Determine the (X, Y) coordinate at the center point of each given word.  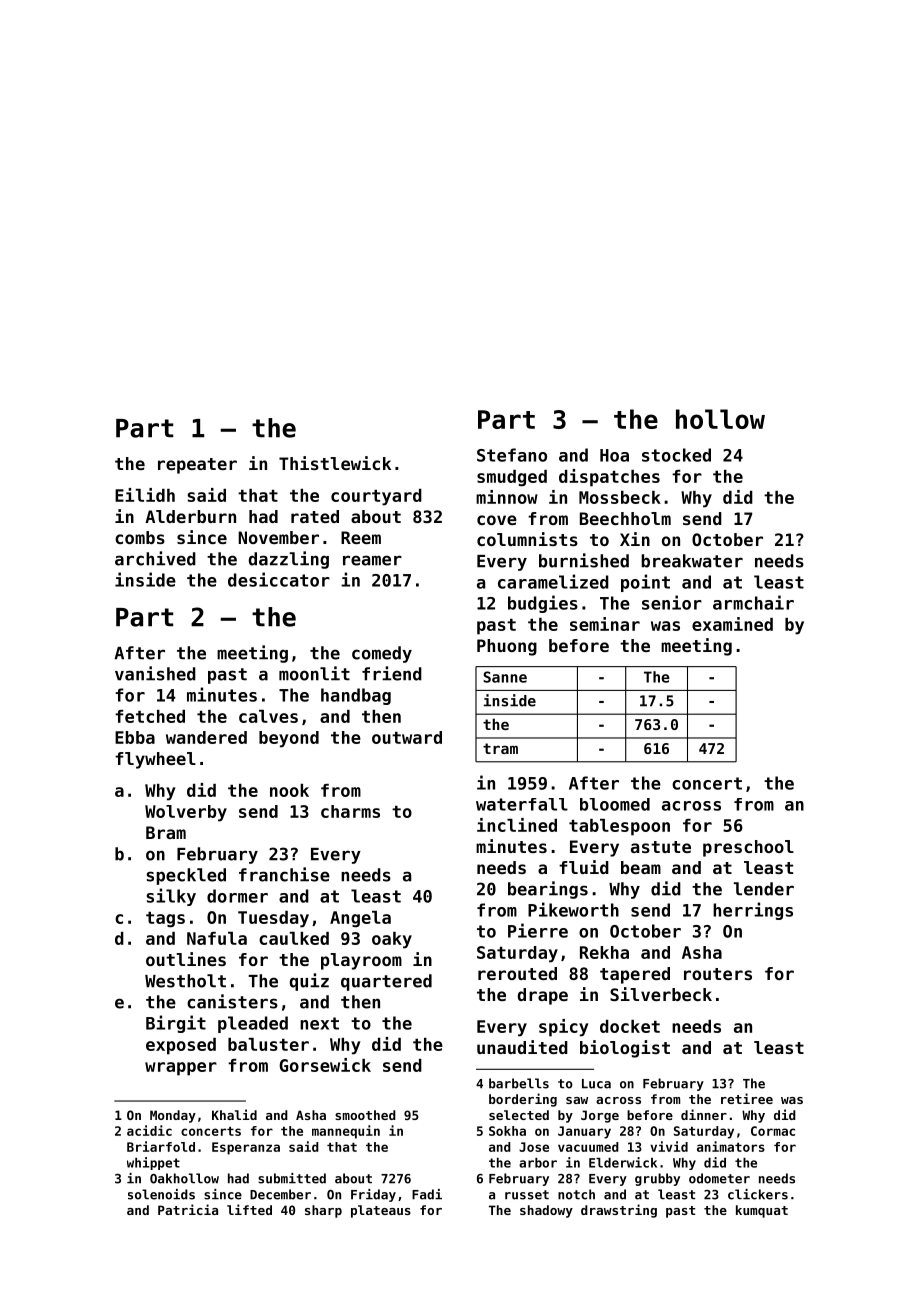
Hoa (614, 455)
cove (497, 520)
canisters (232, 1001)
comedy (382, 654)
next (319, 1023)
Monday (173, 1116)
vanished (155, 673)
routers (718, 974)
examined (732, 624)
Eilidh (145, 495)
